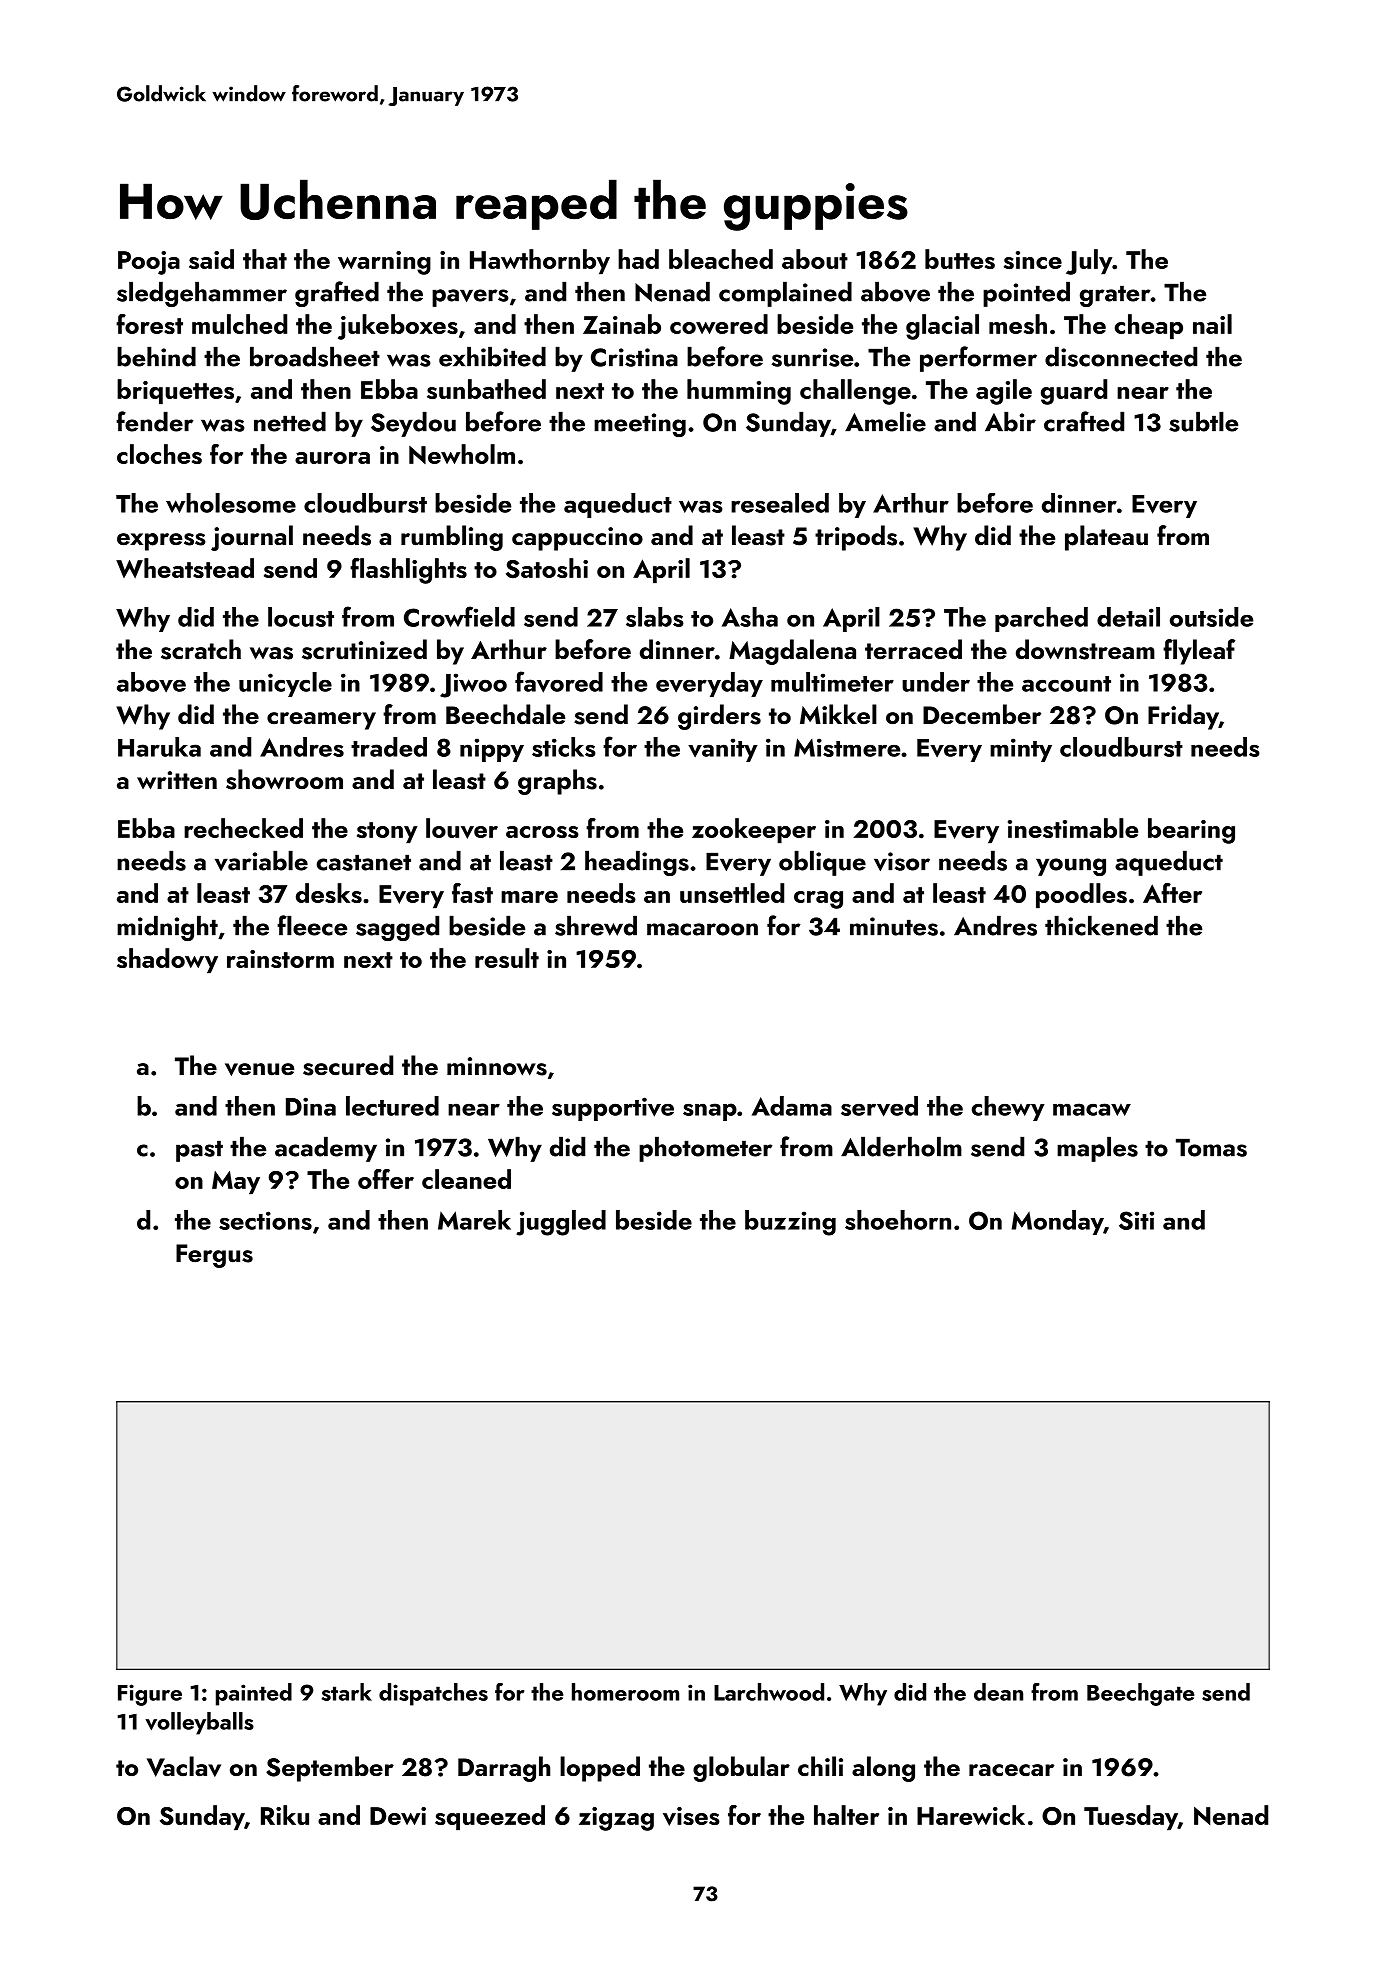 The width and height of the screenshot is (1386, 1969). I want to click on Tuesday, so click(1131, 1818).
